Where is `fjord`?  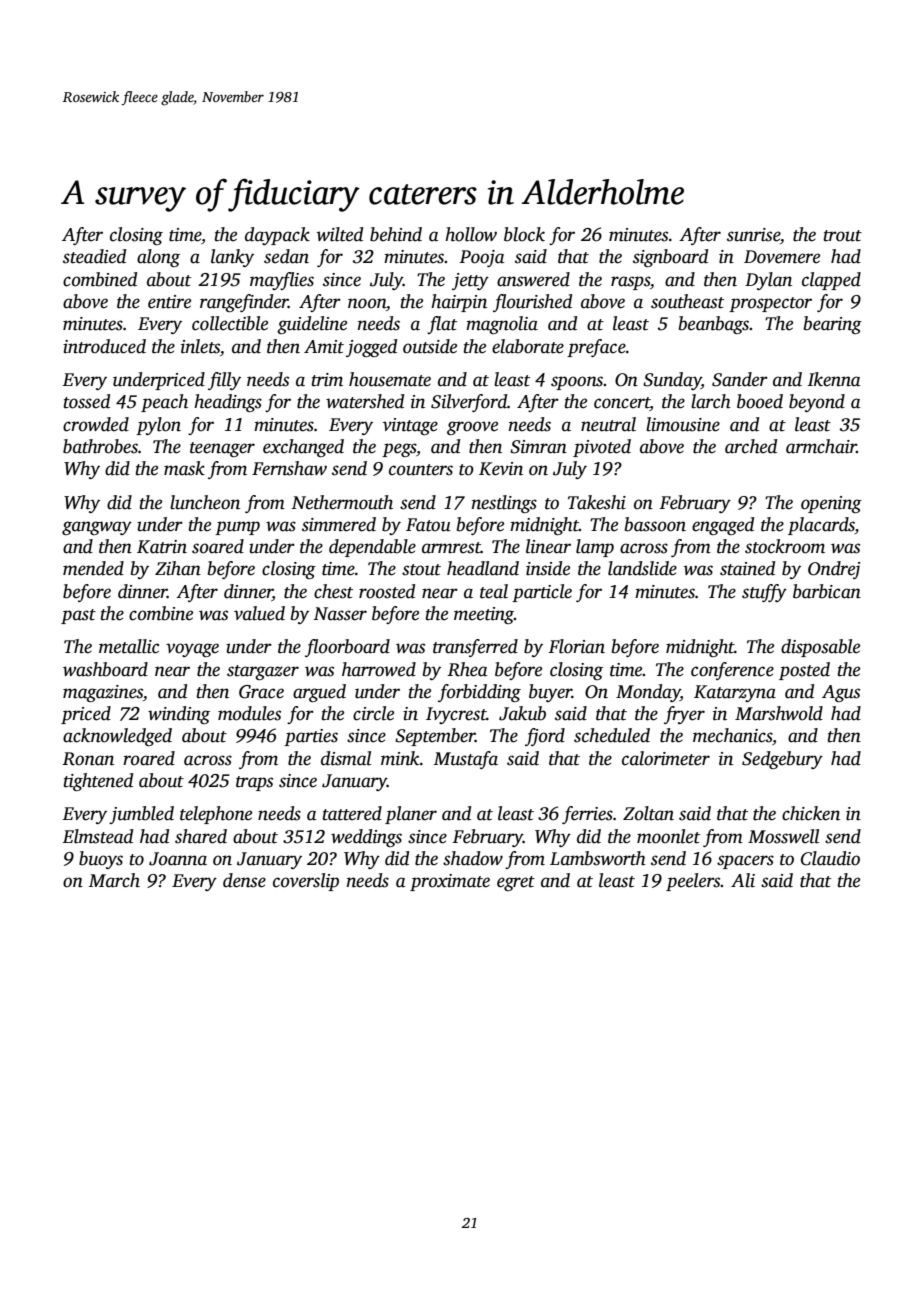
fjord is located at coordinates (545, 737).
